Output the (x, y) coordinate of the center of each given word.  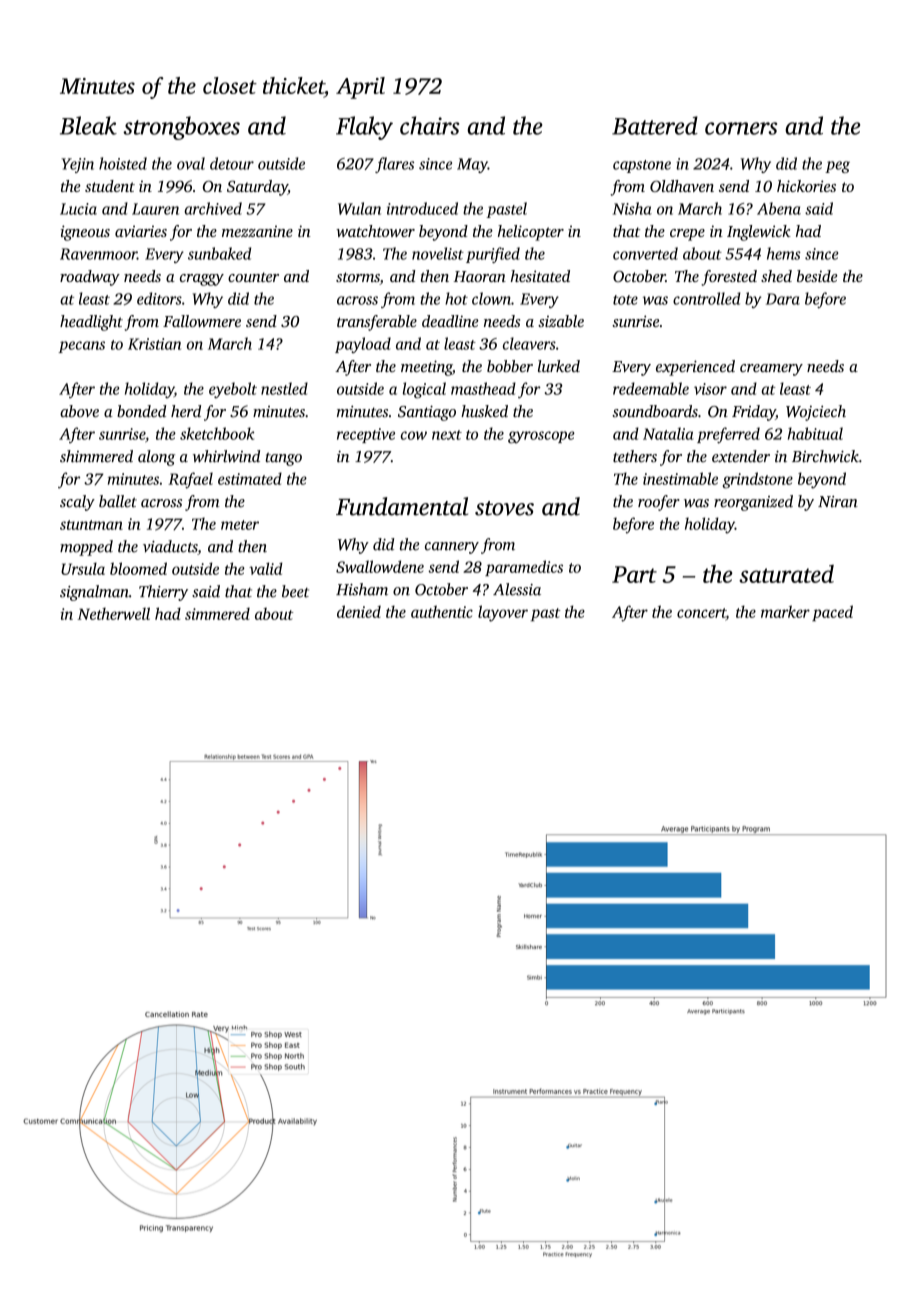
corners (741, 128)
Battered (655, 125)
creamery (771, 370)
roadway (90, 278)
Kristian (154, 344)
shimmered (96, 456)
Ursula (83, 568)
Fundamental (402, 506)
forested (729, 278)
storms (358, 278)
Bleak (88, 125)
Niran (838, 502)
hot (456, 298)
